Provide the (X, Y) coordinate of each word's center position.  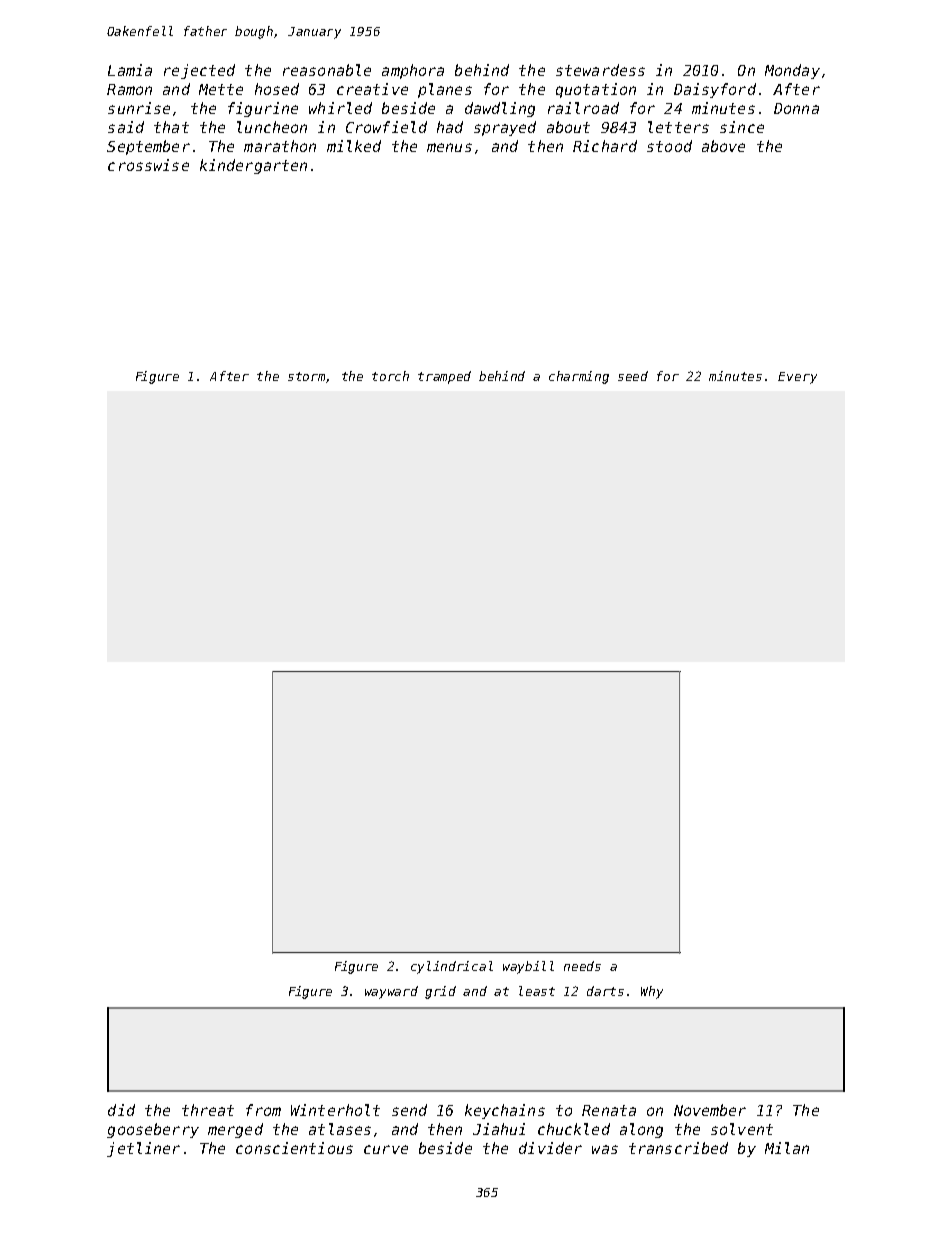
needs (582, 966)
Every (797, 378)
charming (579, 377)
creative (372, 89)
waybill (528, 967)
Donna (796, 108)
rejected (199, 71)
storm (307, 377)
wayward (391, 992)
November (710, 1110)
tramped (444, 377)
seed (633, 376)
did (121, 1110)
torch (390, 376)
